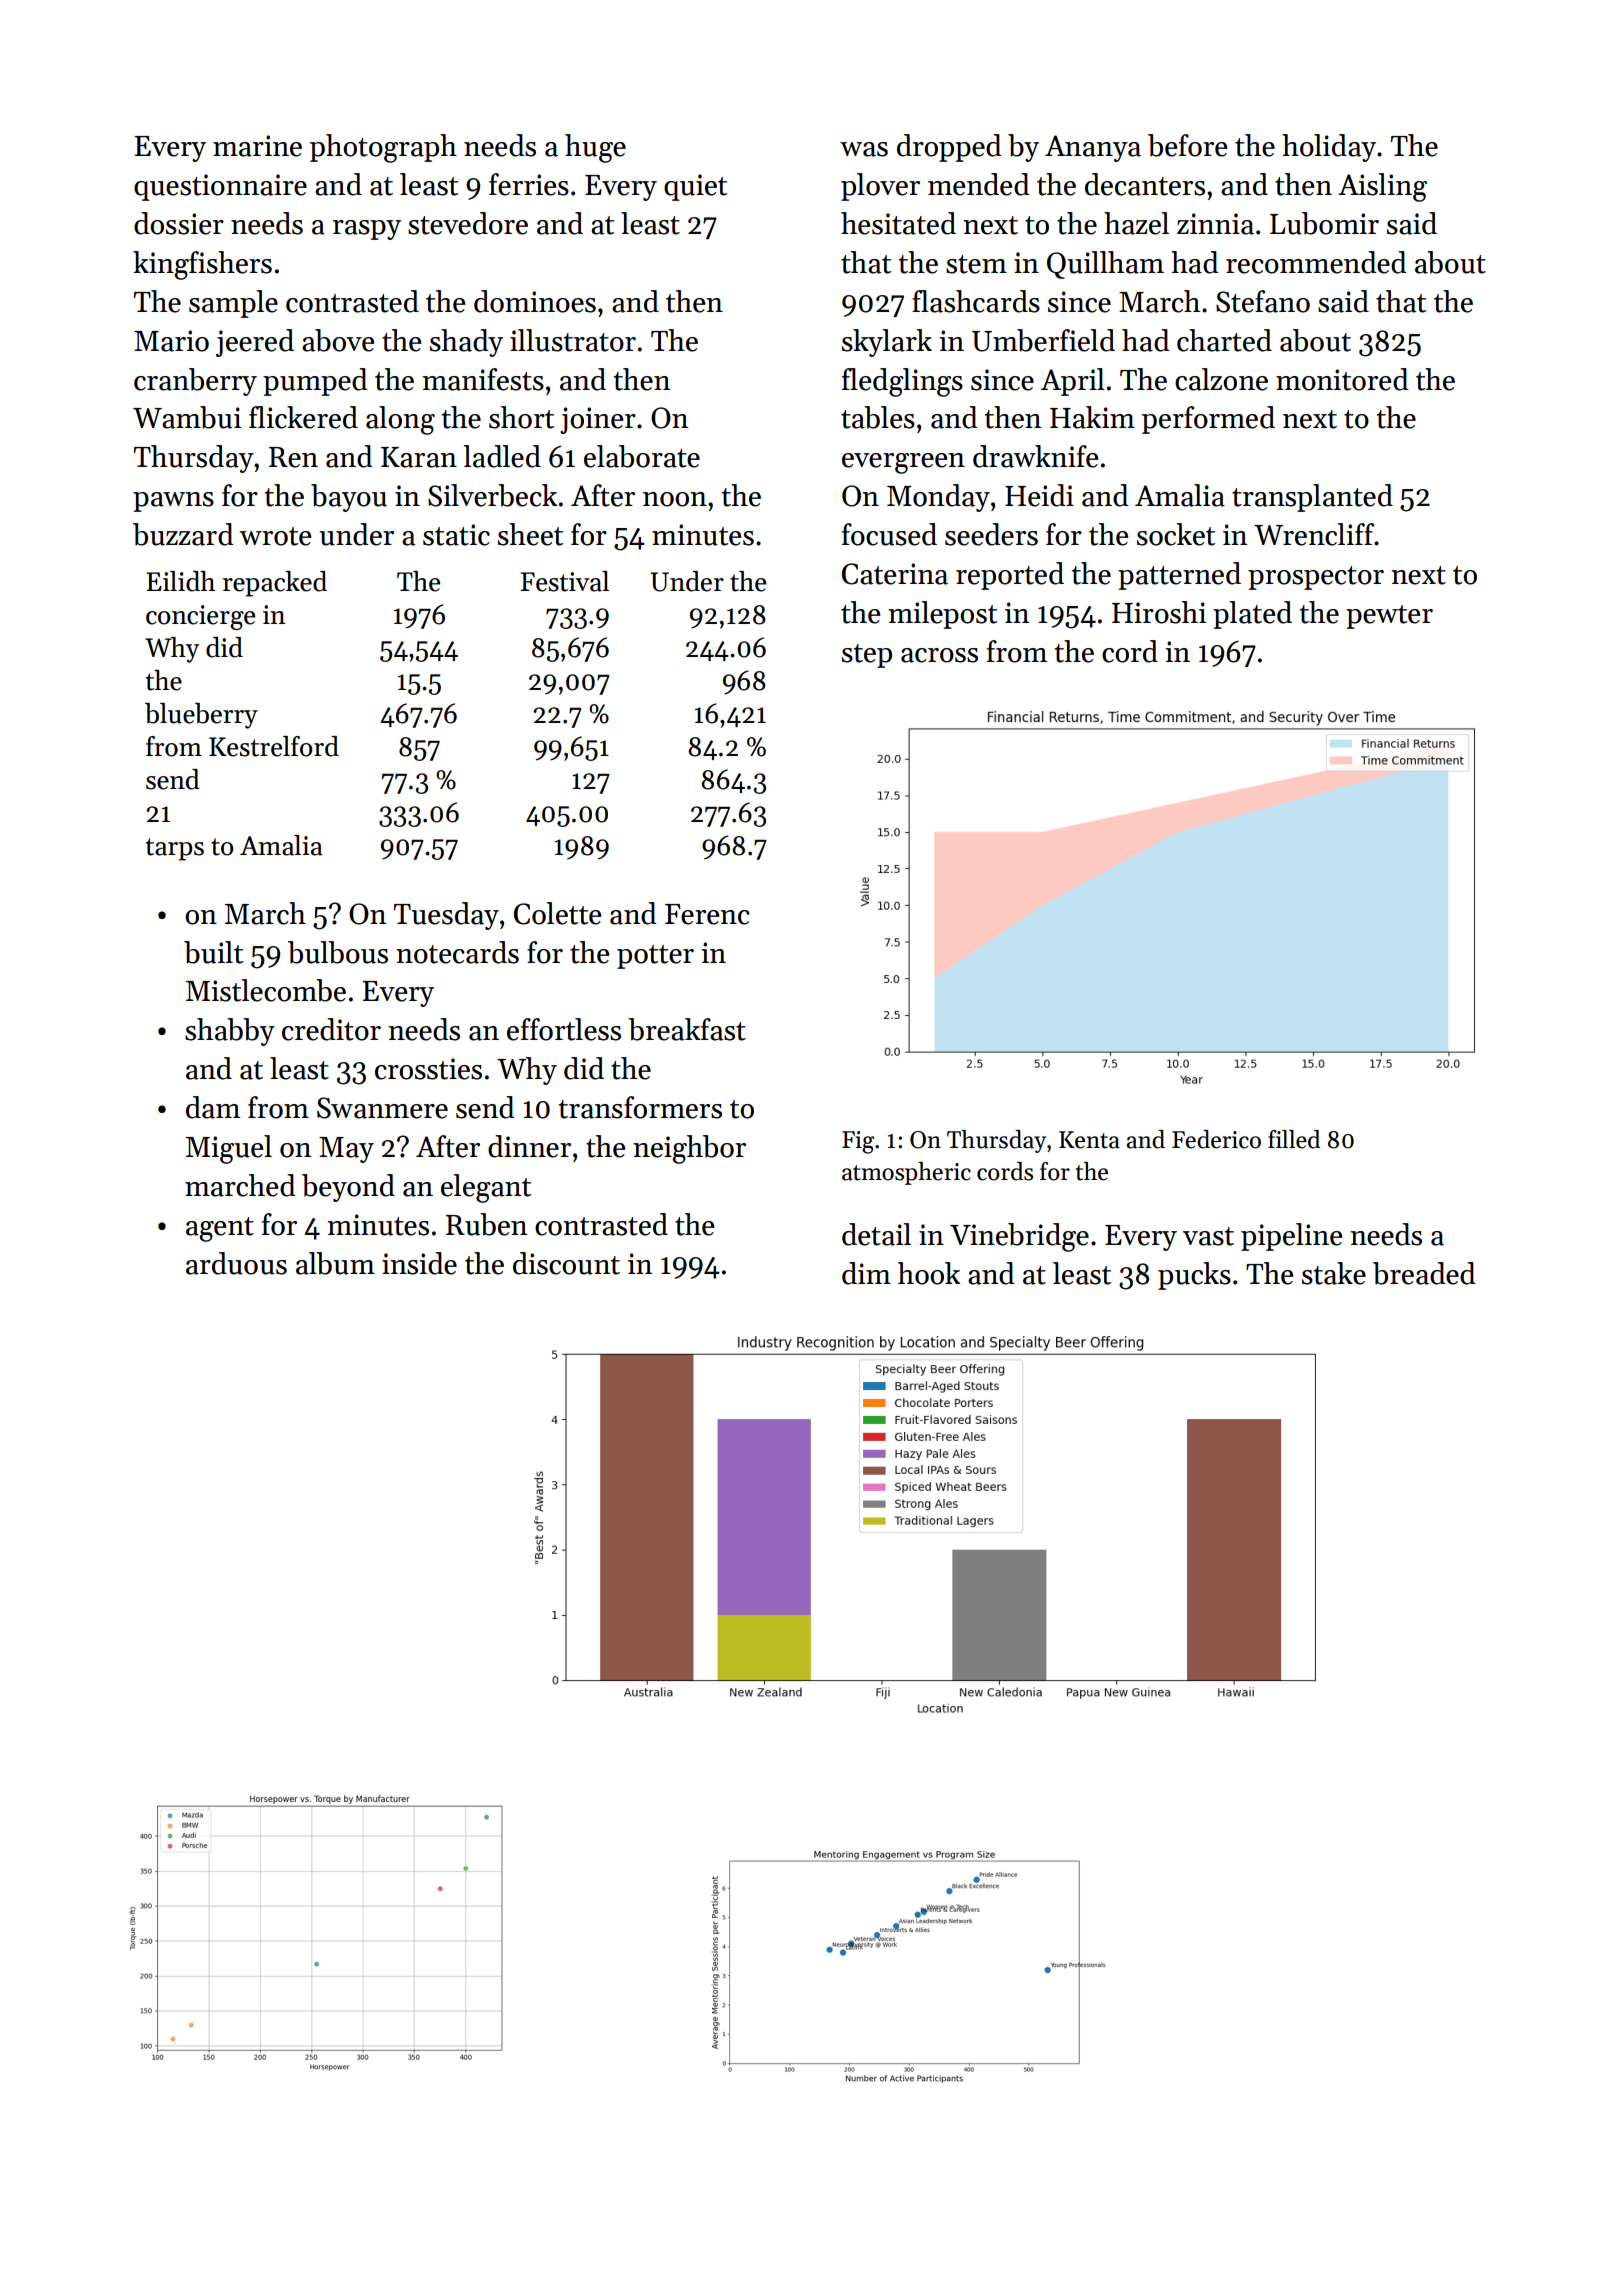 The height and width of the page is (2292, 1620). What do you see at coordinates (867, 656) in the page?
I see `step` at bounding box center [867, 656].
